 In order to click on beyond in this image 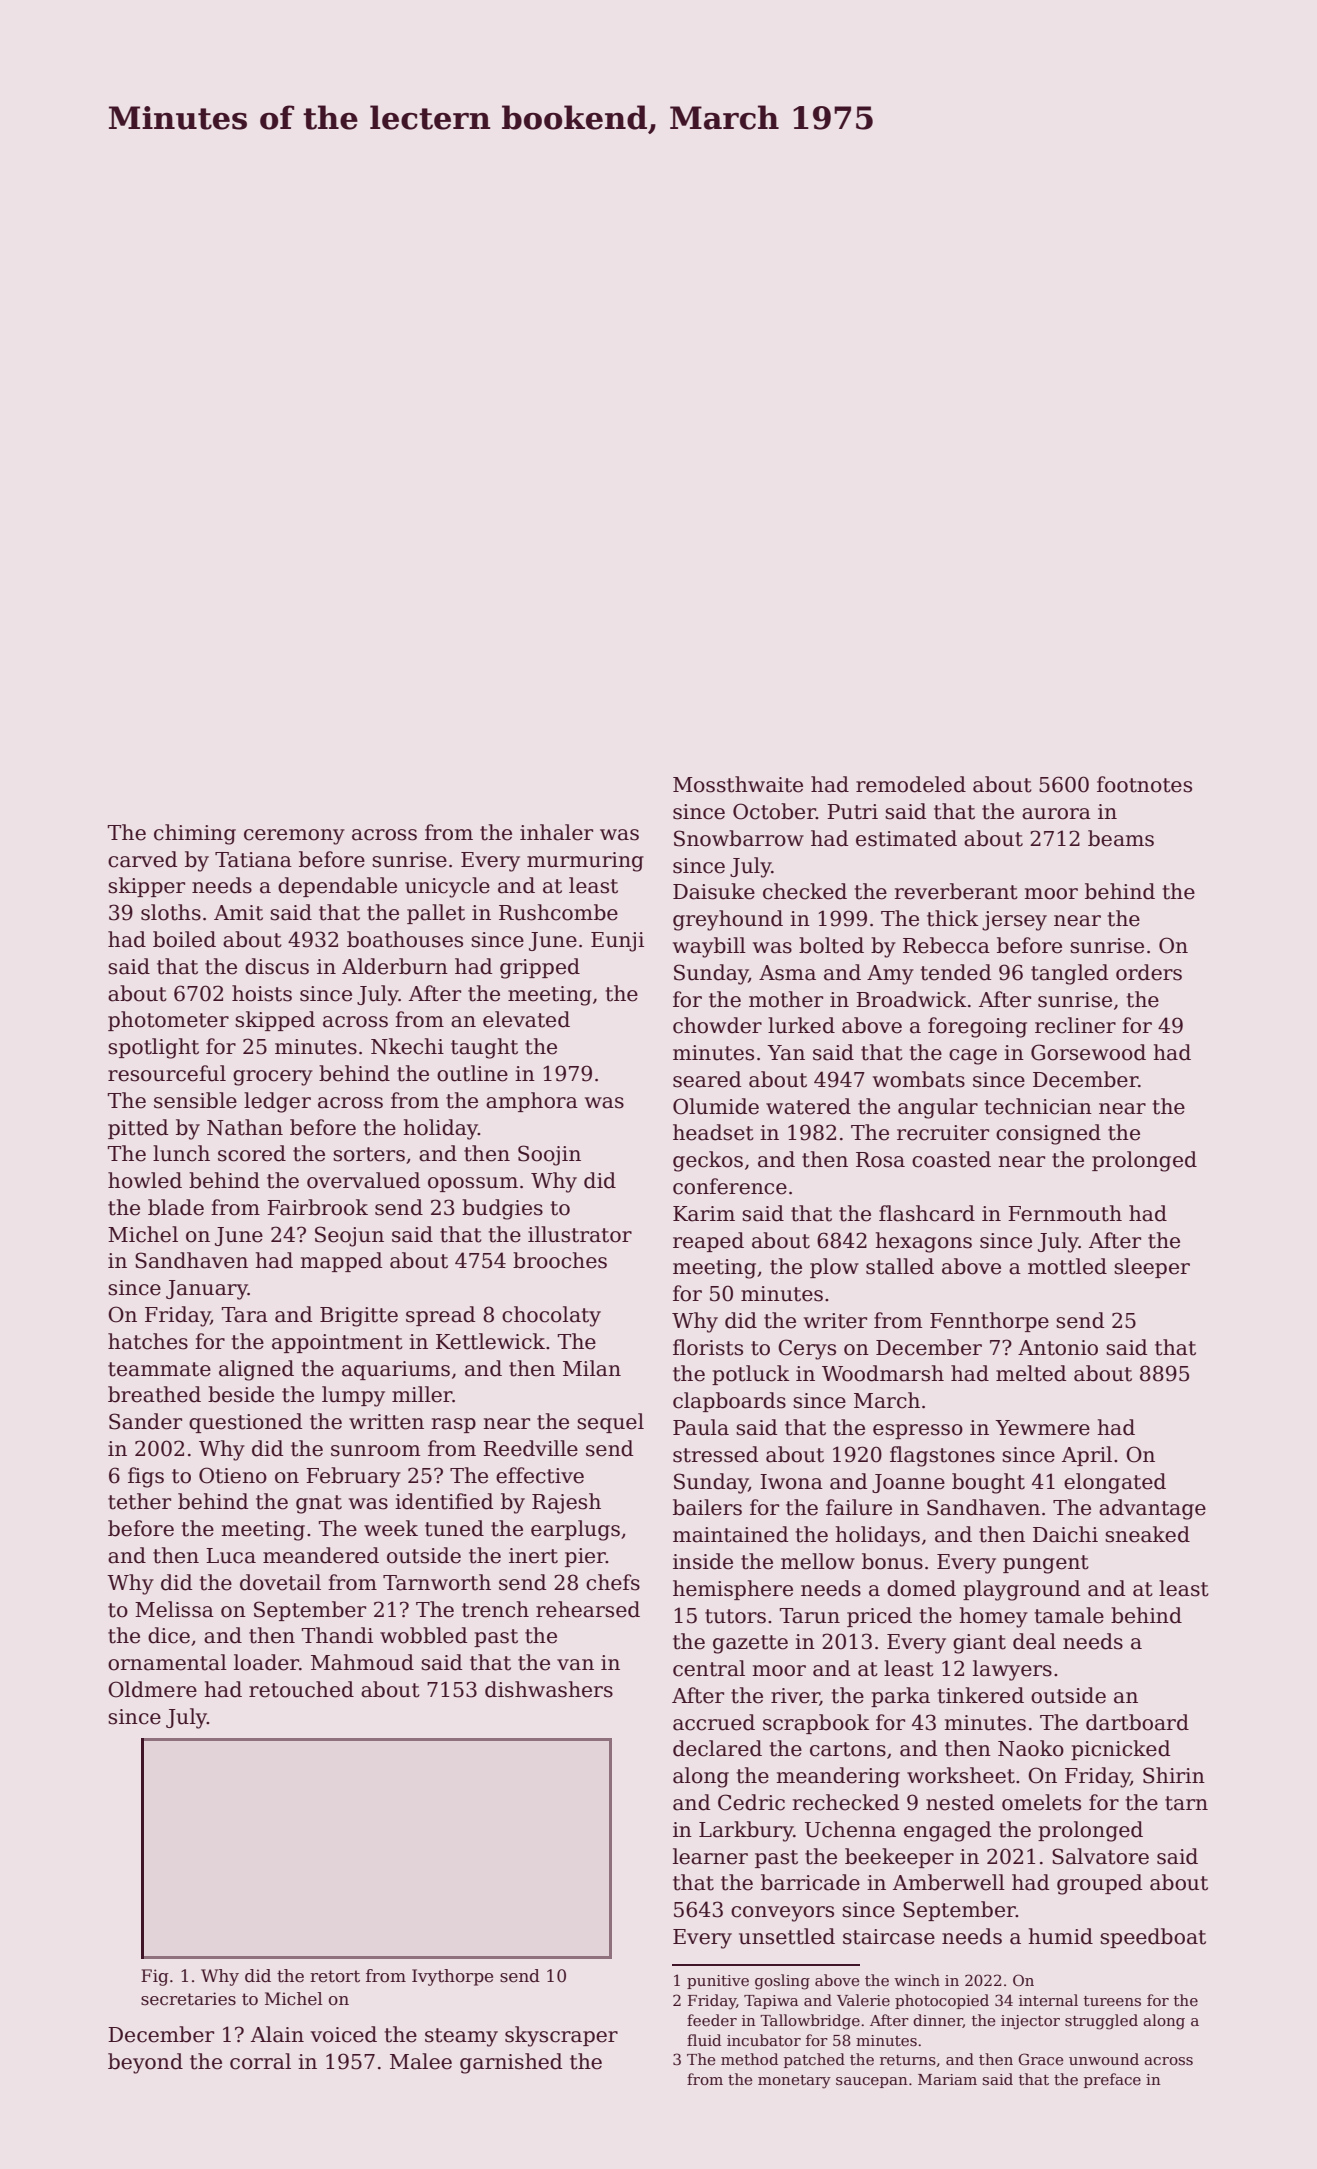, I will do `click(145, 2063)`.
